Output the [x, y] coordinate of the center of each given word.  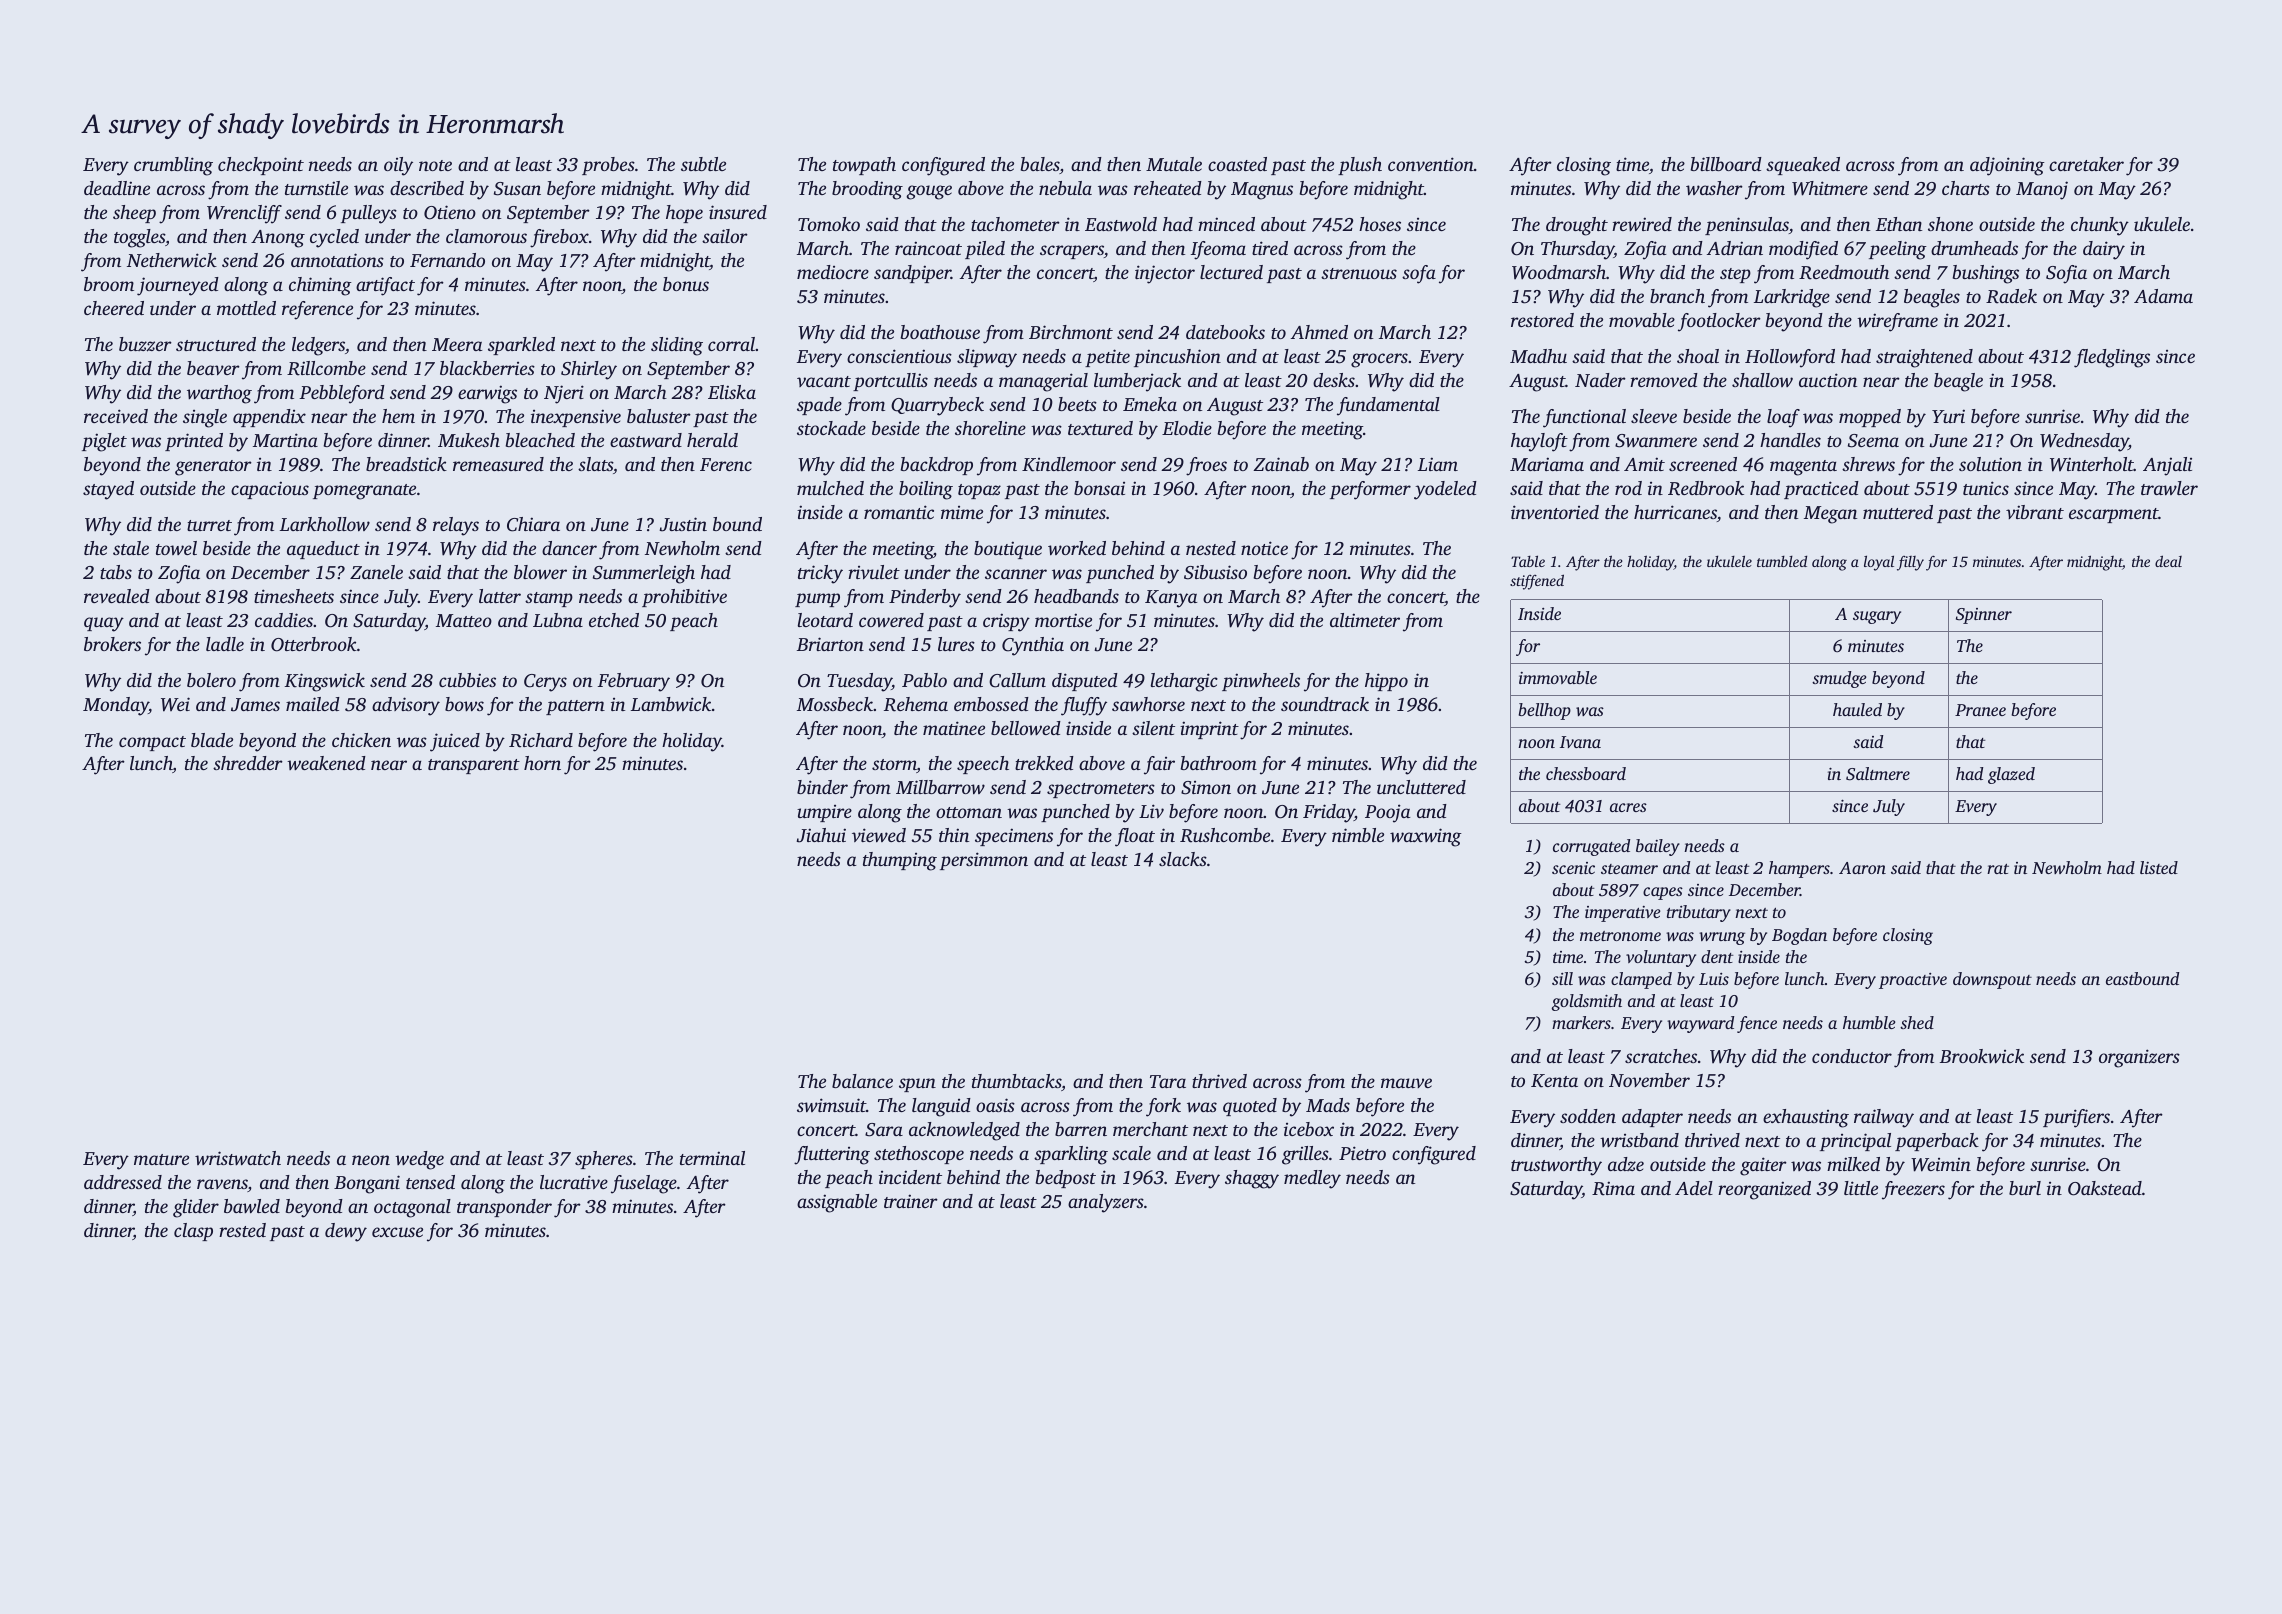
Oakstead [2105, 1188]
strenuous [1359, 273]
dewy [346, 1232]
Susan [517, 189]
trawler [2169, 488]
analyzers [1106, 1203]
